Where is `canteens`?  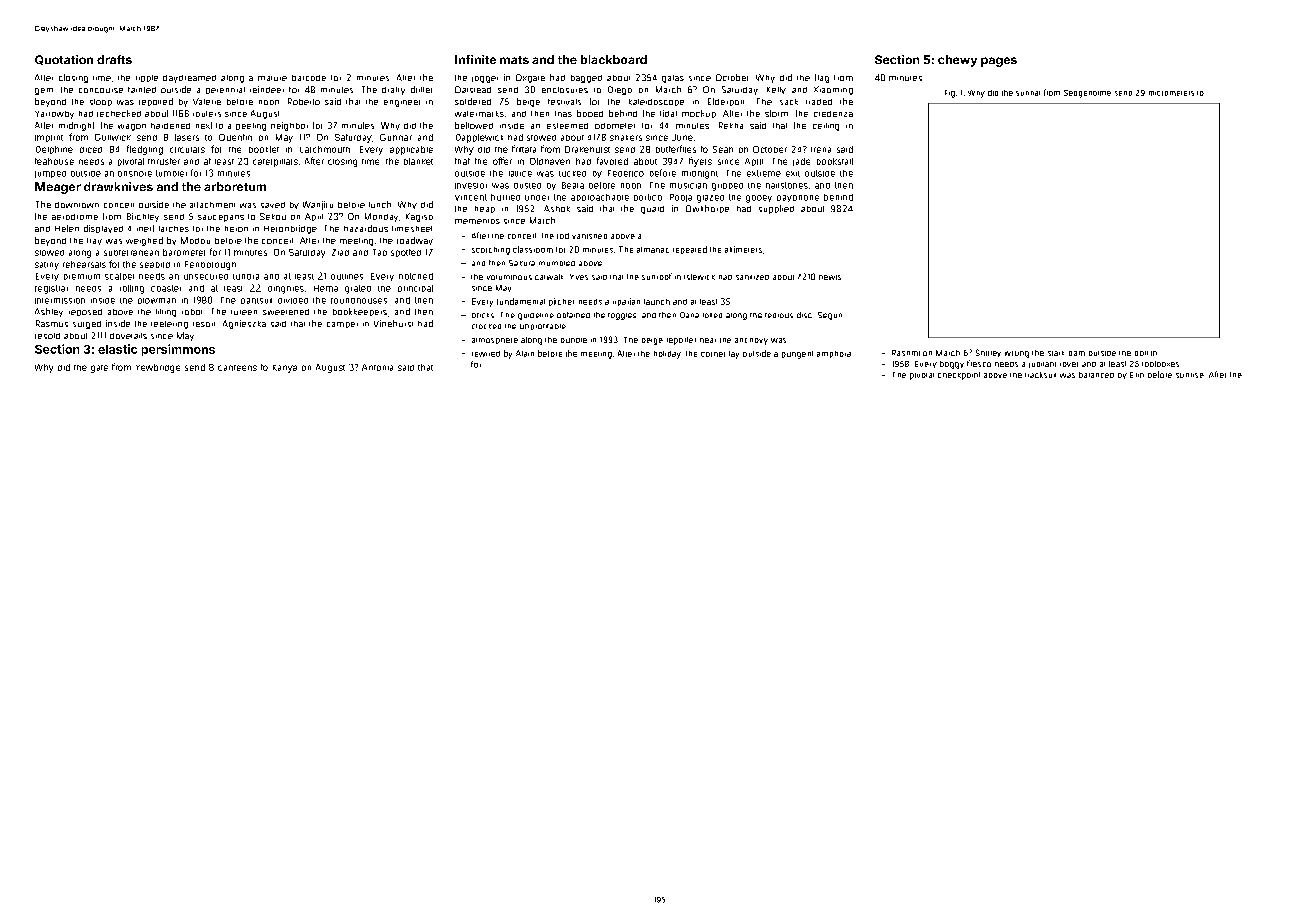
canteens is located at coordinates (237, 368).
